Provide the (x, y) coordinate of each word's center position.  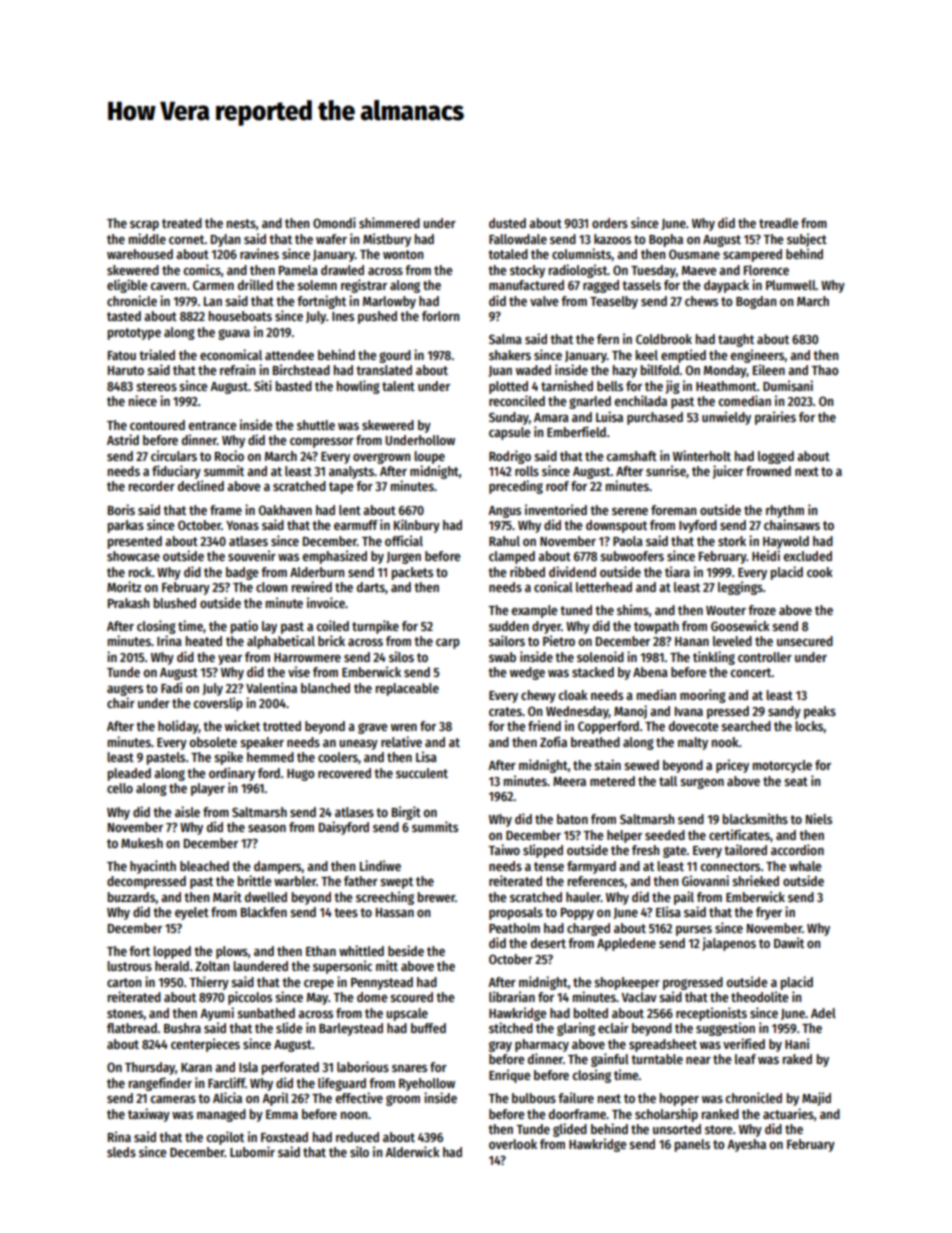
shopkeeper (627, 983)
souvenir (252, 555)
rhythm (785, 511)
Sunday (509, 418)
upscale (407, 1014)
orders (610, 223)
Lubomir (252, 1151)
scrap (144, 226)
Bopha (666, 240)
